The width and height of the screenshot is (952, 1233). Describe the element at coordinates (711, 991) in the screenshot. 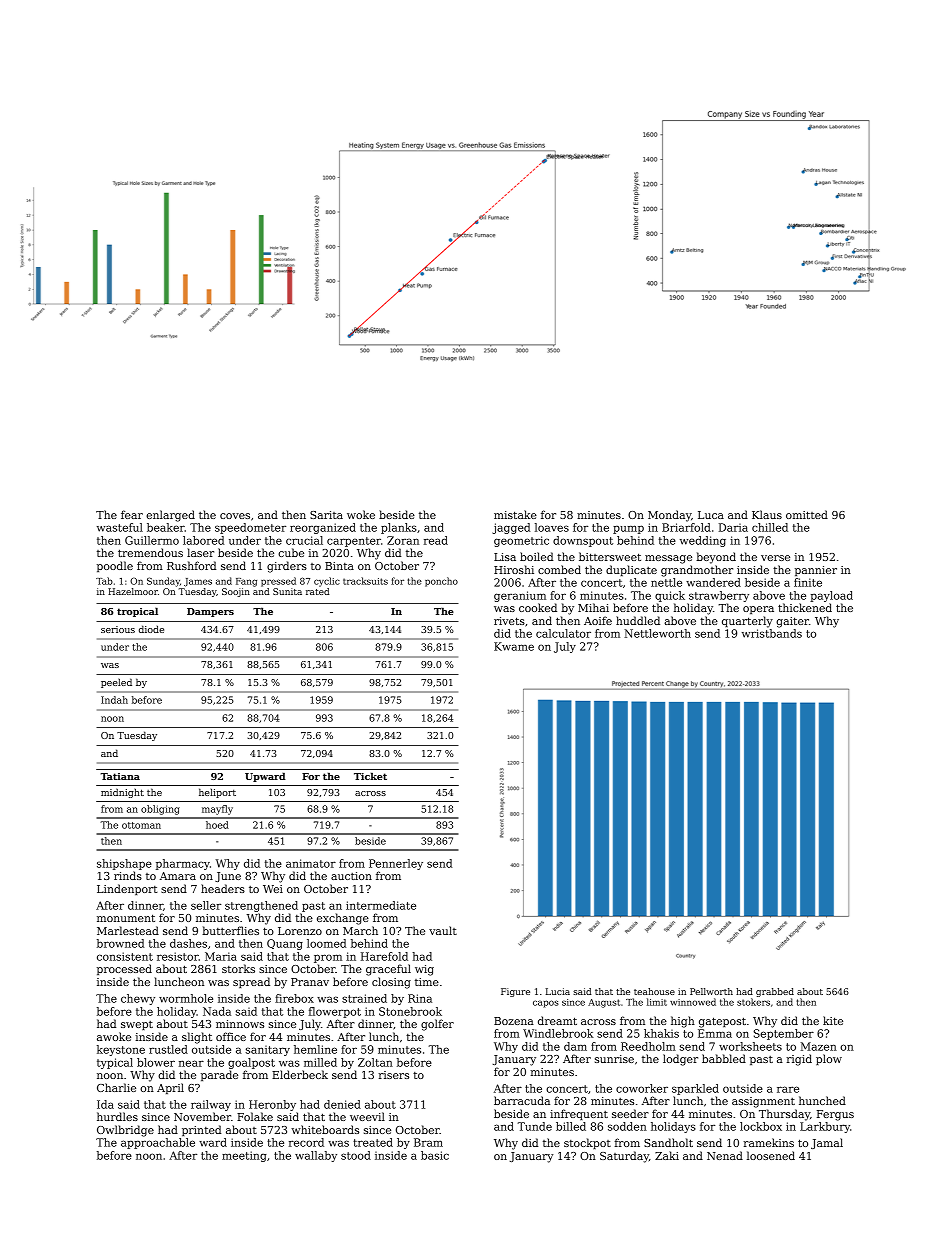

I see `Pellworth` at that location.
